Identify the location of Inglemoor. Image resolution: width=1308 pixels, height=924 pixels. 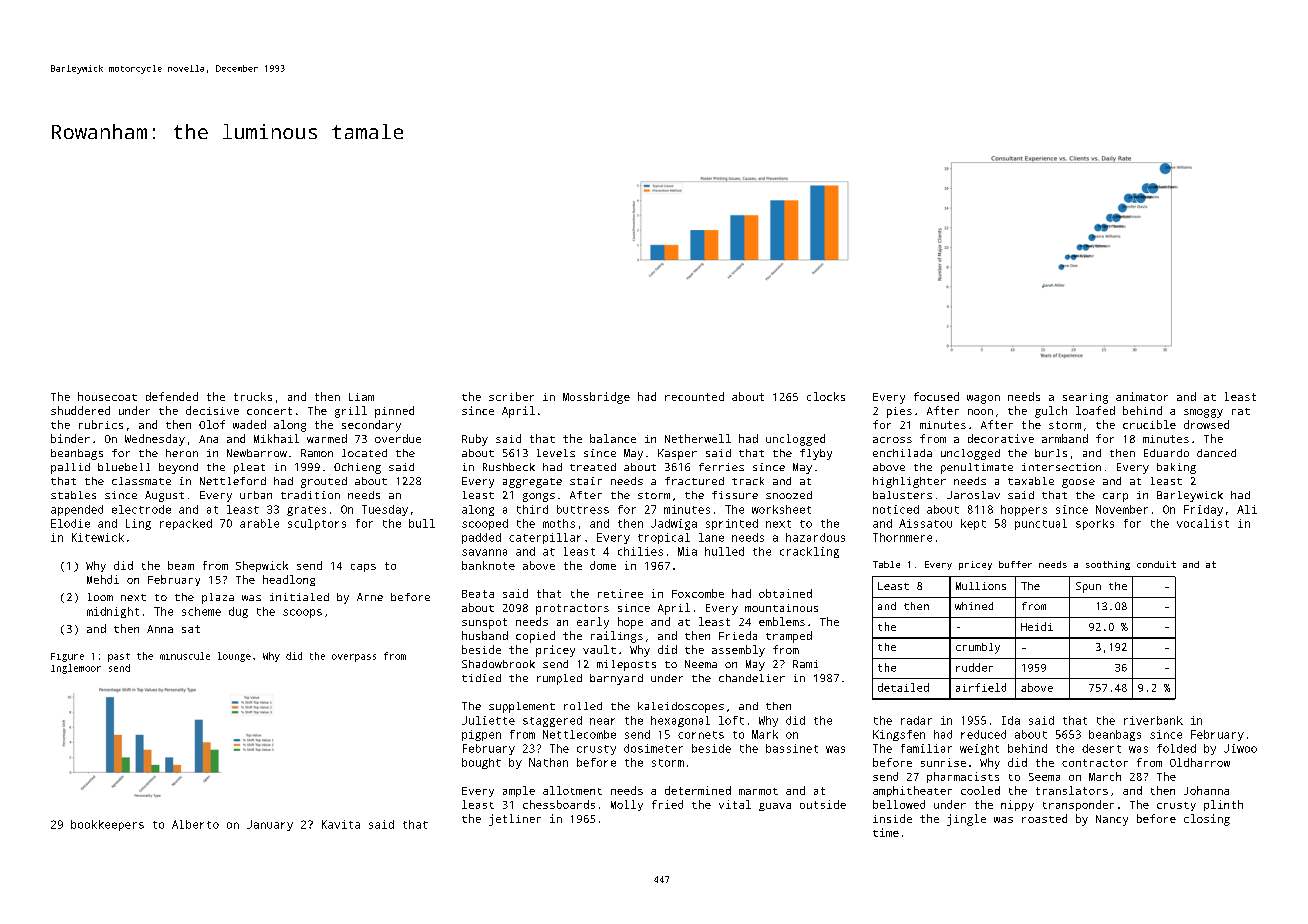
(76, 669).
